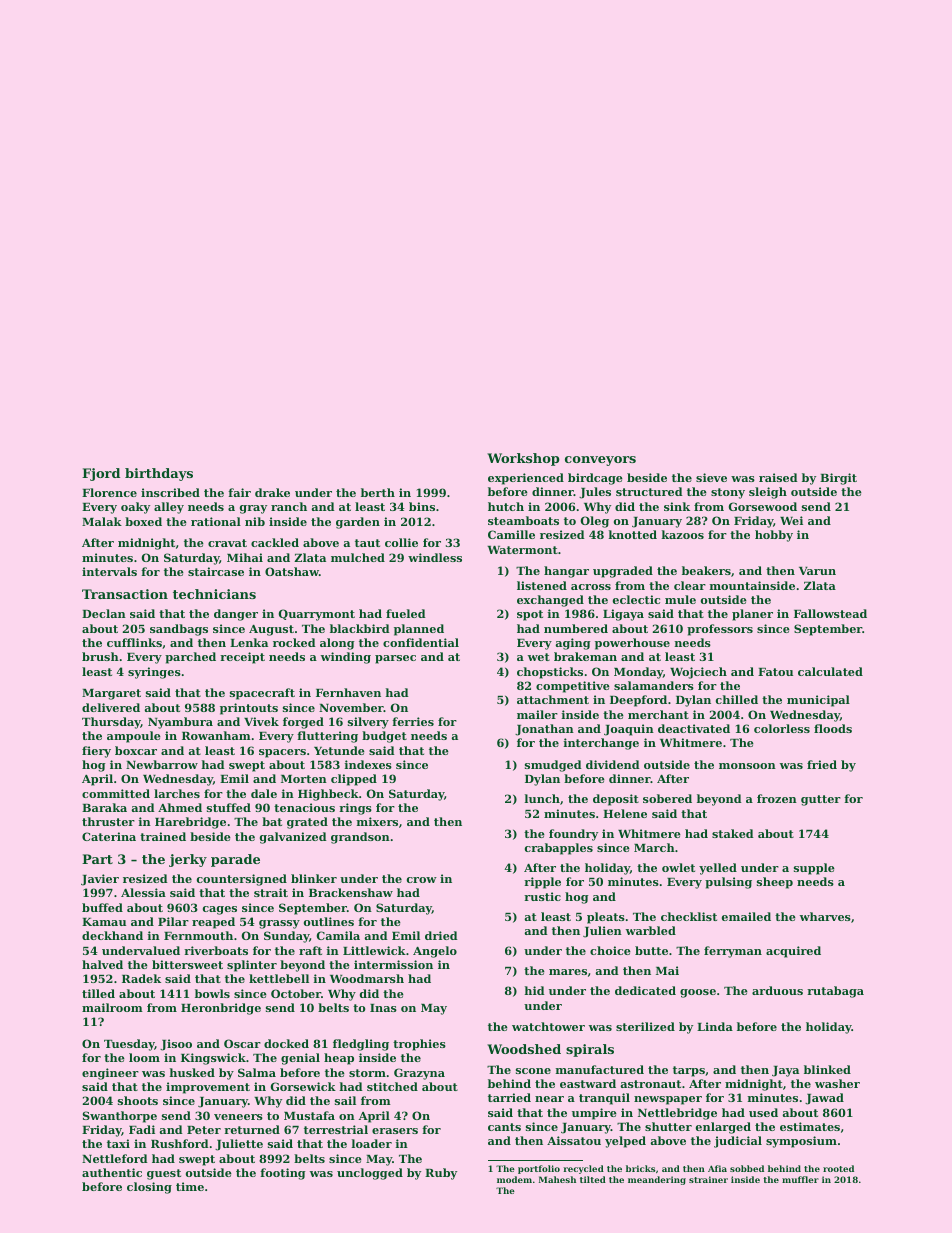 Image resolution: width=952 pixels, height=1233 pixels. Describe the element at coordinates (523, 459) in the screenshot. I see `Workshop` at that location.
